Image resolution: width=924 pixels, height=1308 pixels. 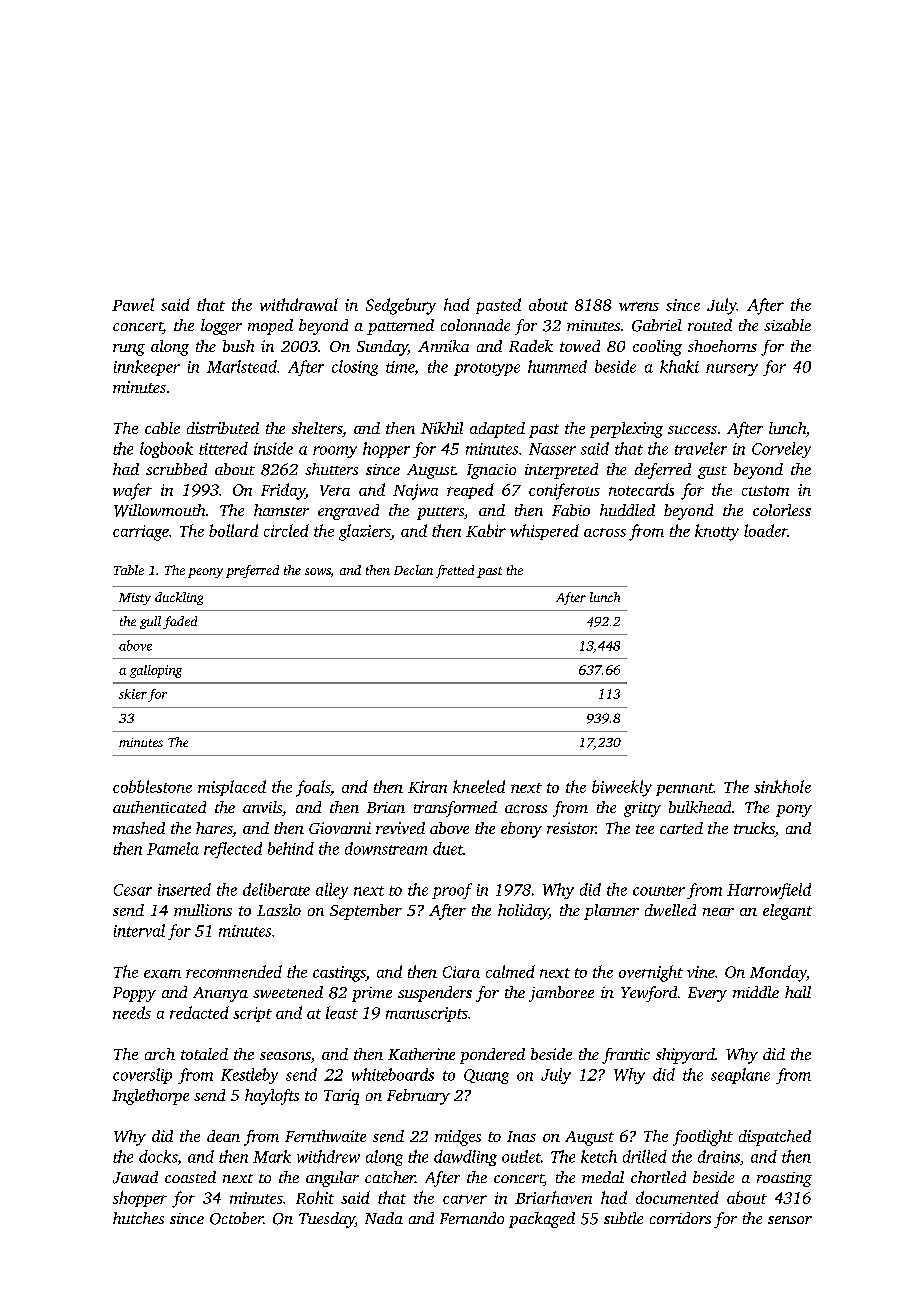 I want to click on cobblestone, so click(x=152, y=786).
